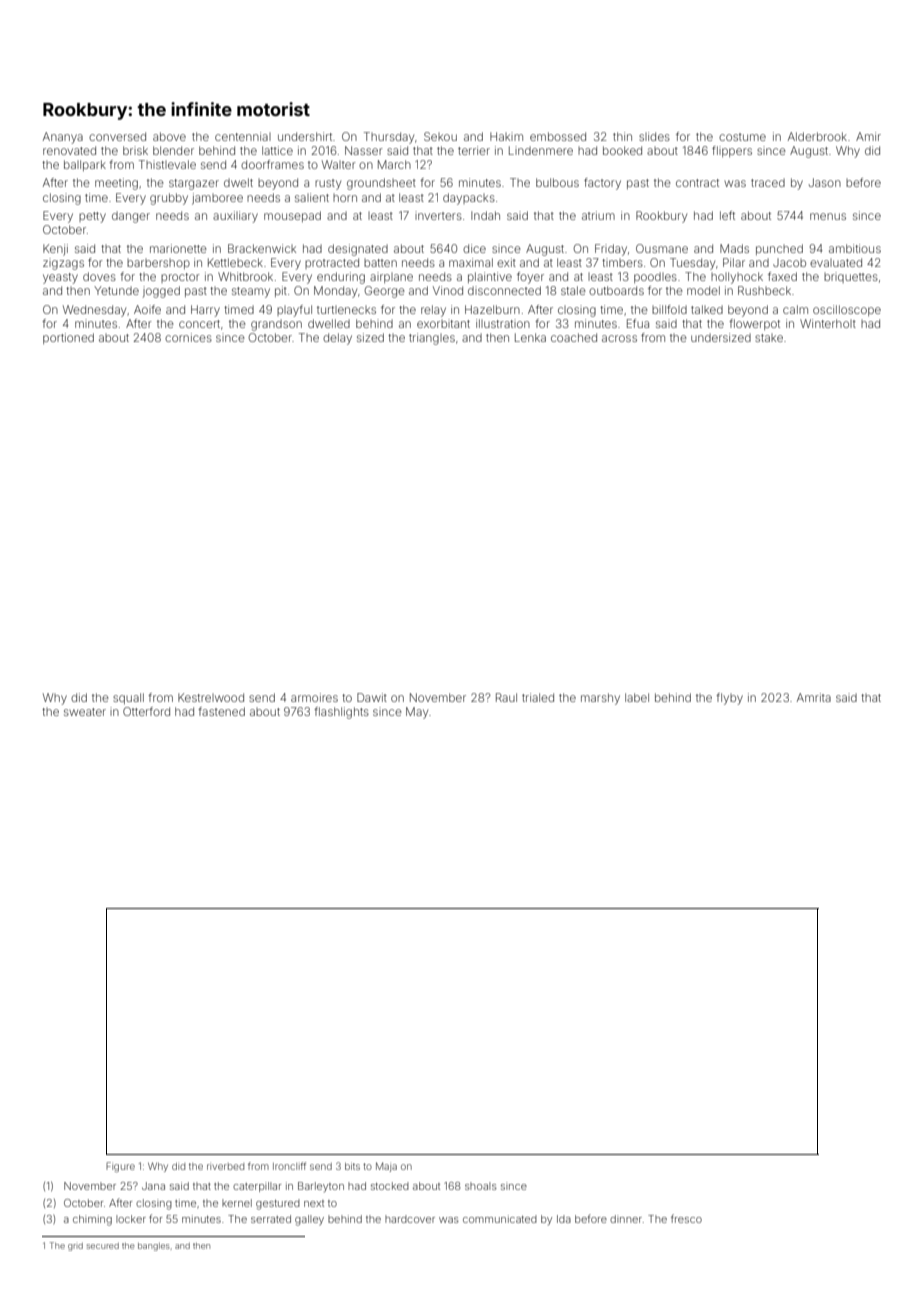 The width and height of the screenshot is (924, 1308). What do you see at coordinates (352, 1166) in the screenshot?
I see `bits` at bounding box center [352, 1166].
